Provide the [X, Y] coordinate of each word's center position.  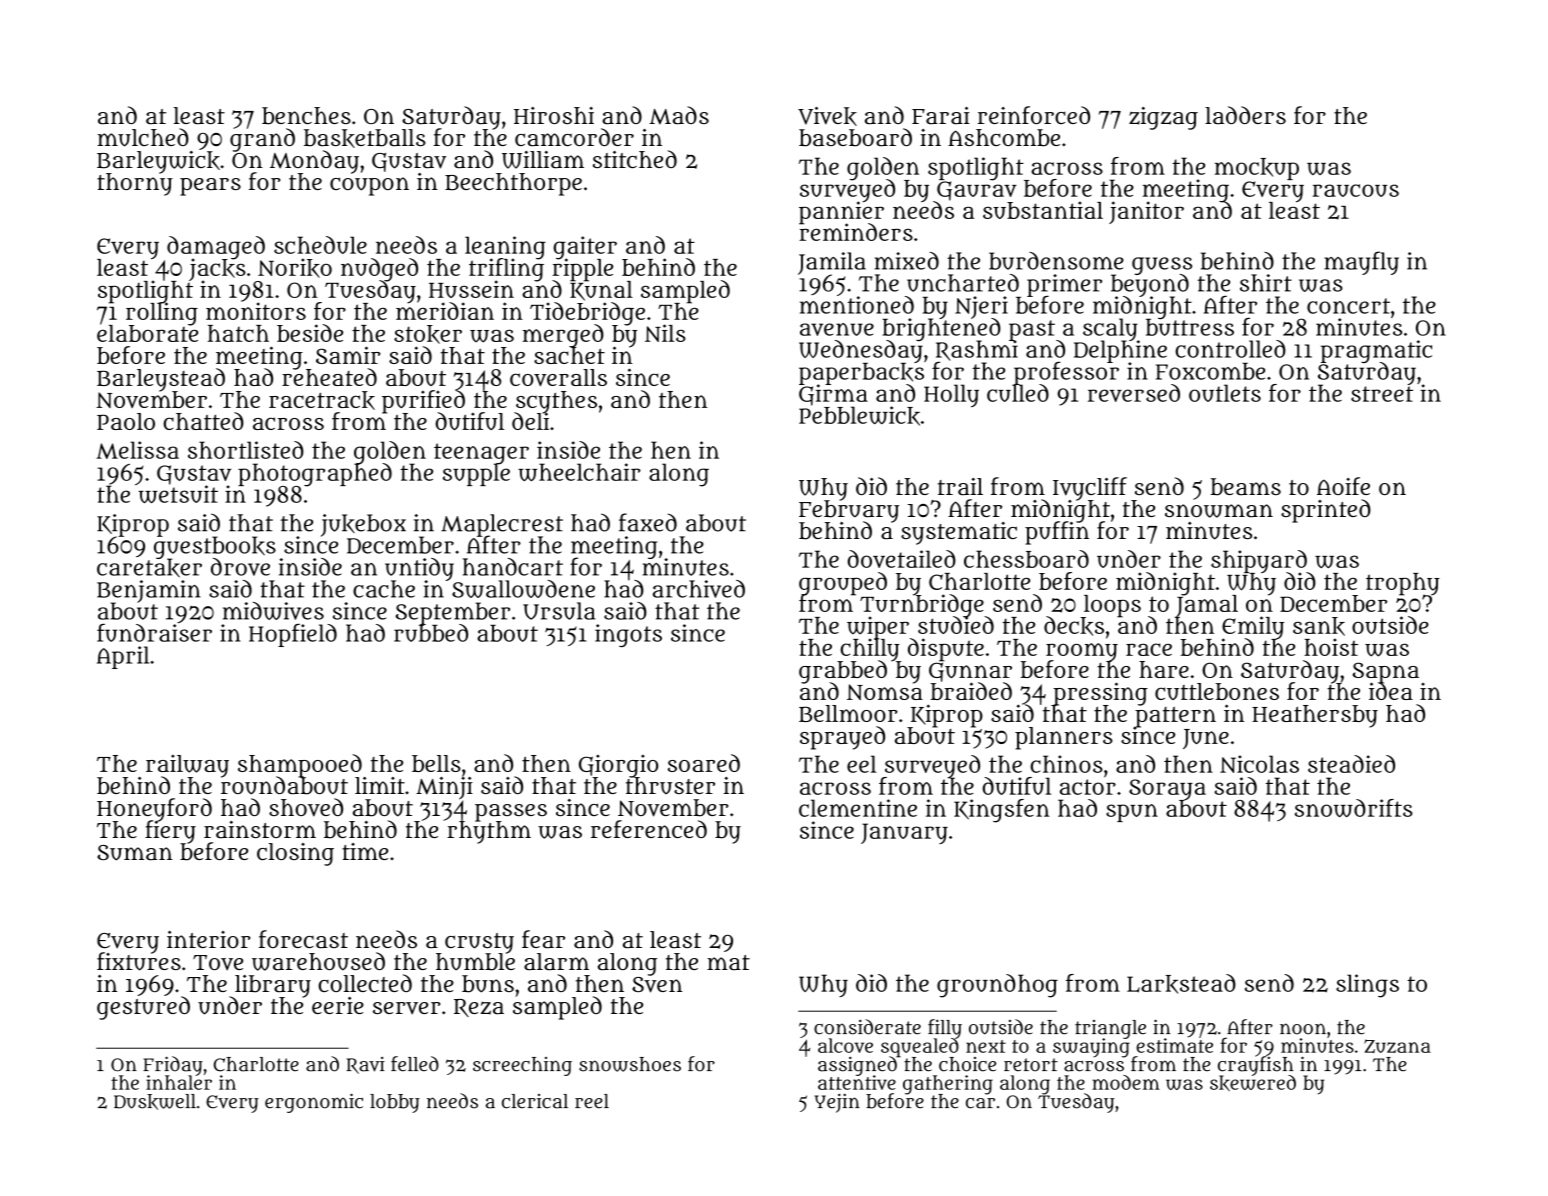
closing [295, 854]
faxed [648, 522]
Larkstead [1181, 984]
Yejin [837, 1103]
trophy [1403, 584]
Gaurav [977, 191]
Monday [314, 161]
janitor [1146, 212]
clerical [535, 1101]
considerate [867, 1027]
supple [476, 475]
